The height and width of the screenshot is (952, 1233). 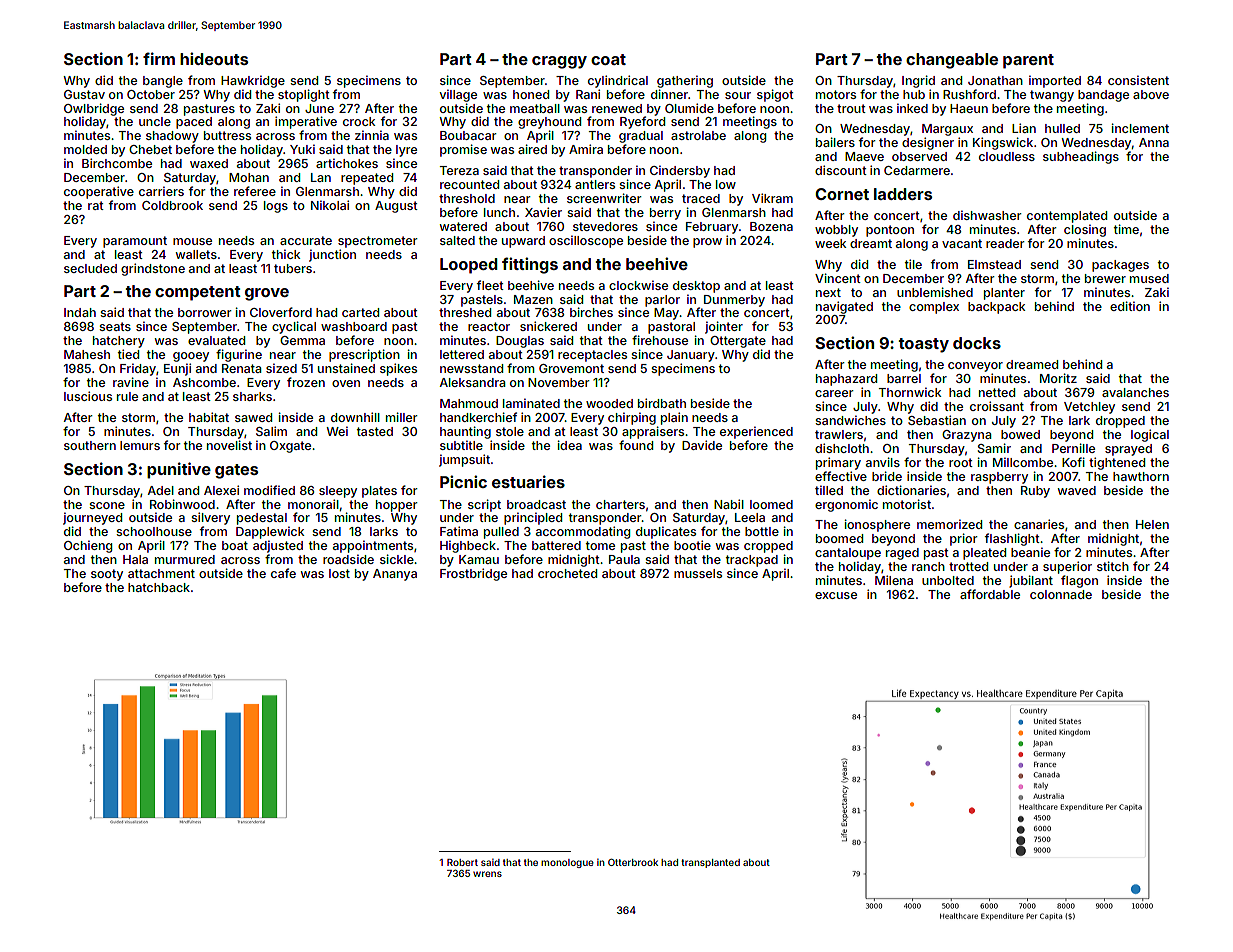 What do you see at coordinates (1004, 294) in the screenshot?
I see `planter` at bounding box center [1004, 294].
